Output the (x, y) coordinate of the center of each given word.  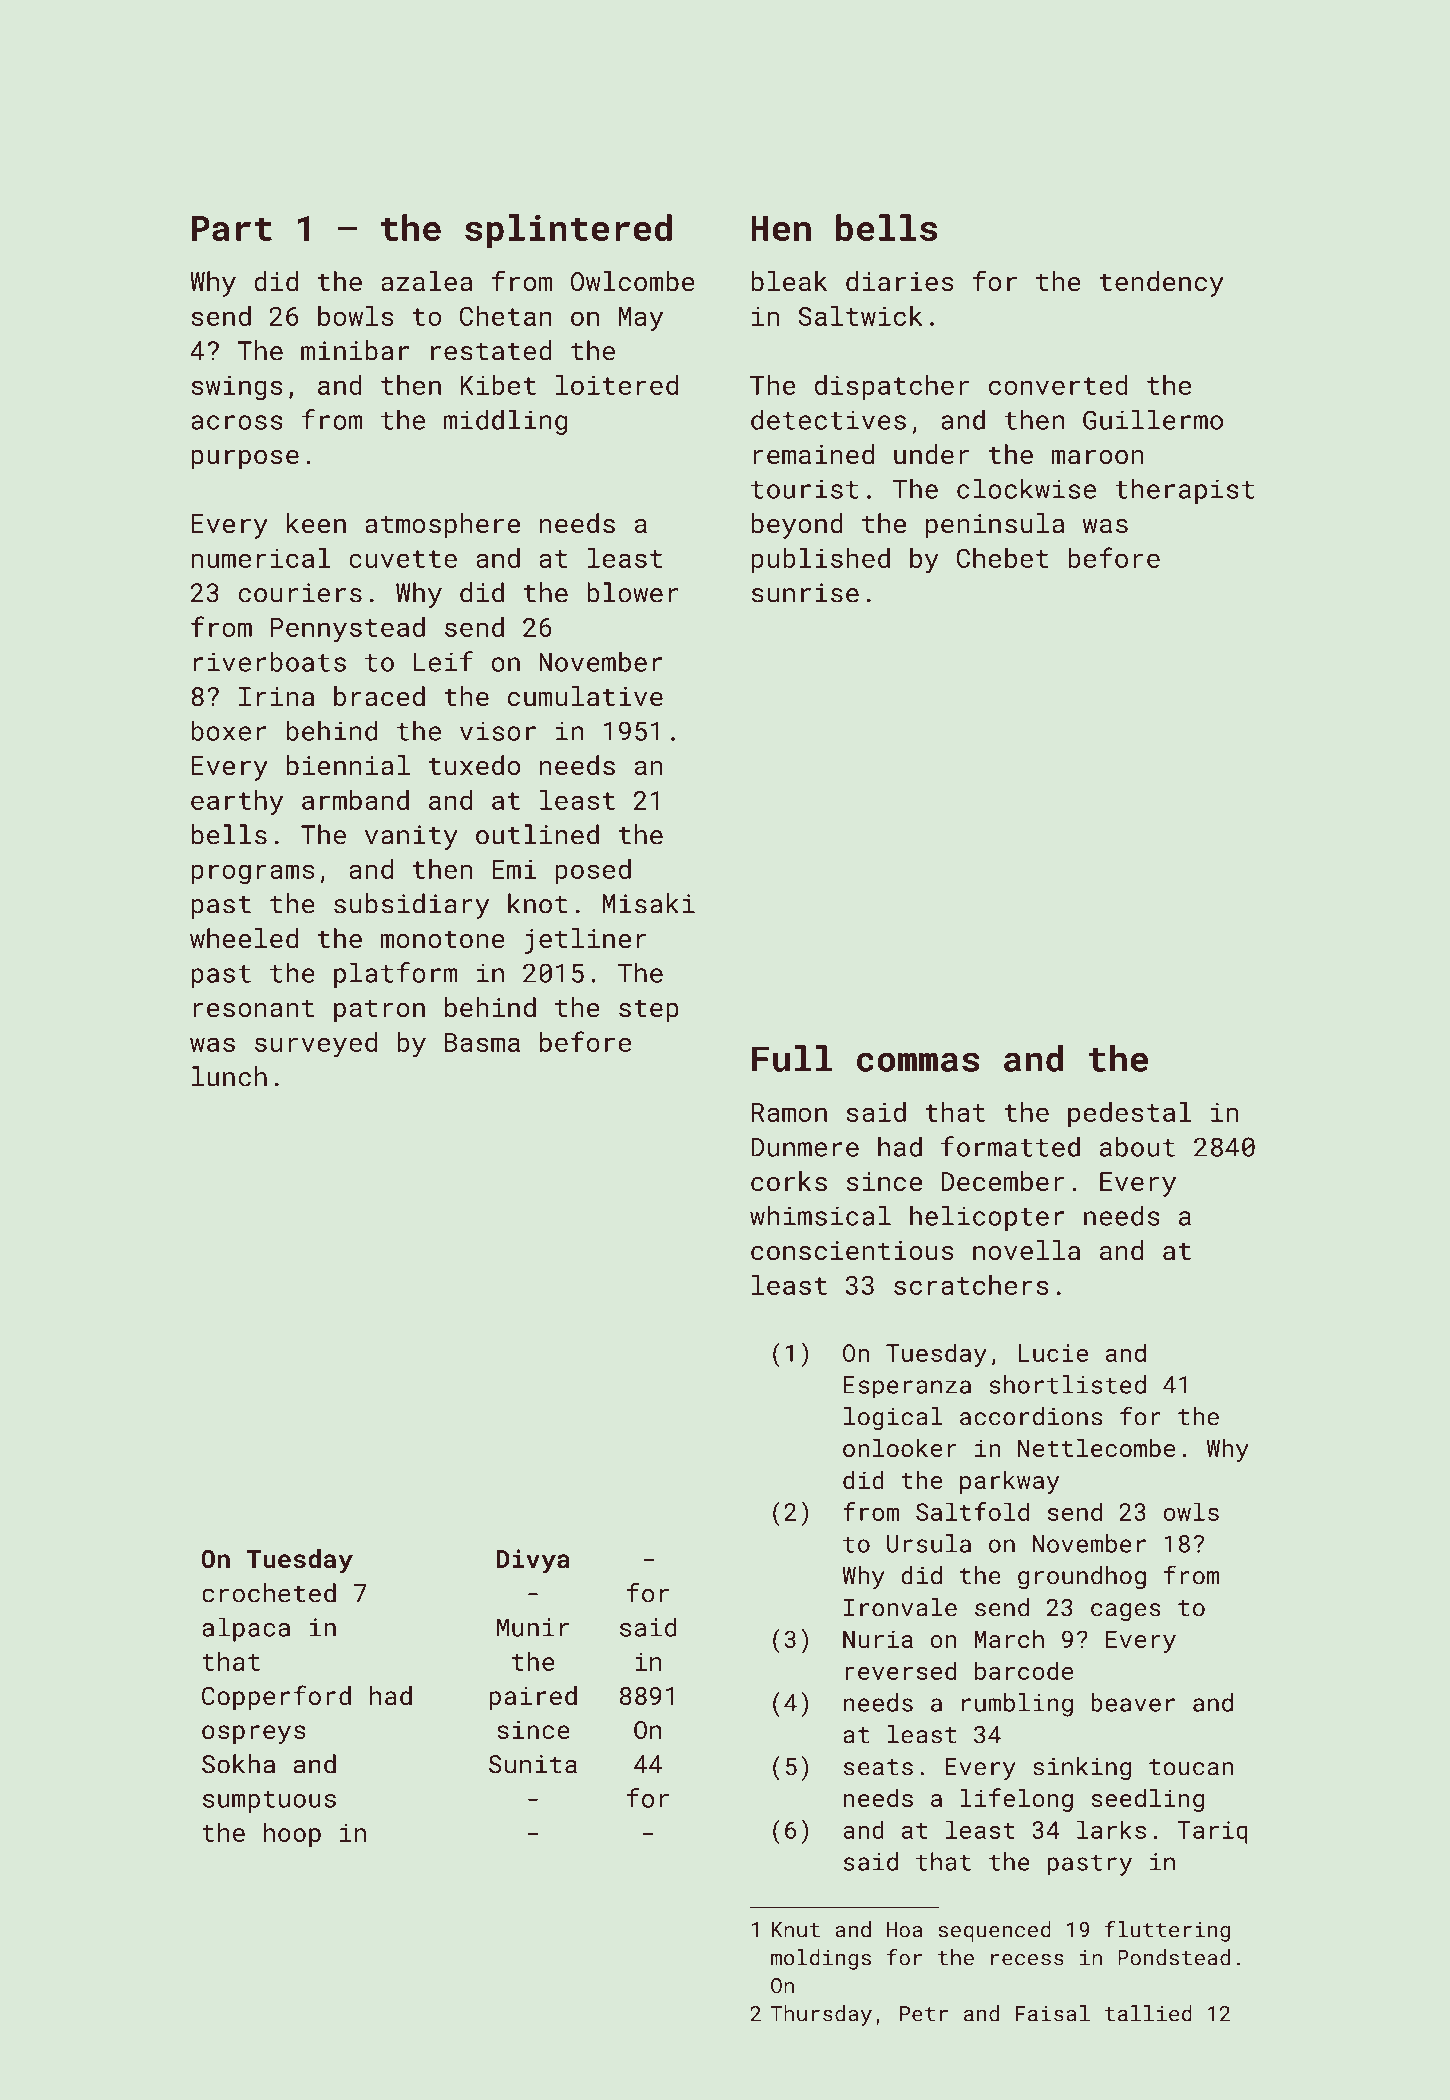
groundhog (1082, 1578)
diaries (900, 281)
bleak (789, 281)
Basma (482, 1042)
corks (789, 1181)
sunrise (805, 593)
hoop (292, 1835)
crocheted (269, 1593)
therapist (1184, 491)
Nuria (878, 1639)
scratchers (971, 1285)
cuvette (403, 559)
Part (232, 228)
